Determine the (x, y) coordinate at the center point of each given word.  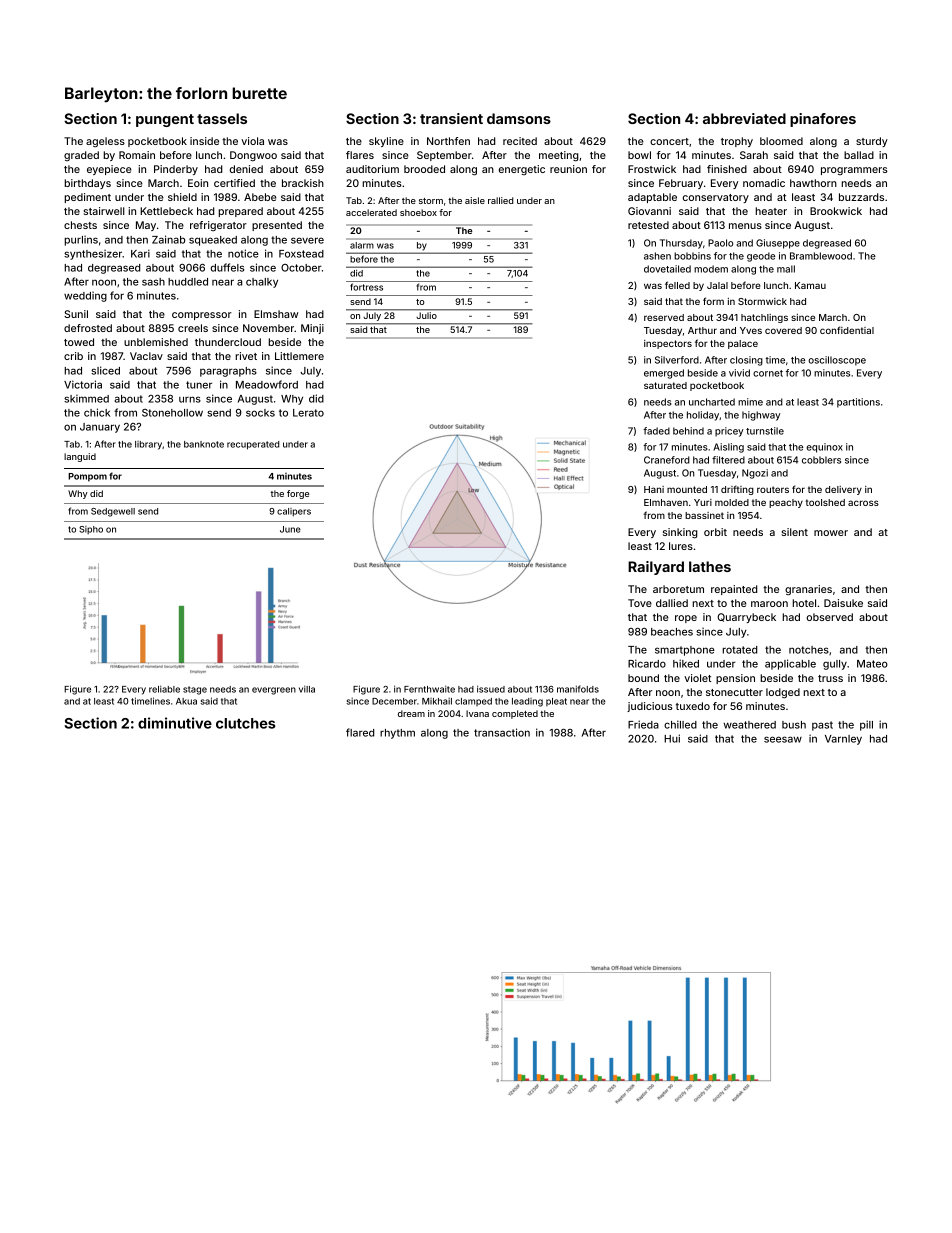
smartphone (685, 651)
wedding (85, 296)
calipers (294, 512)
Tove (640, 603)
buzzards (861, 197)
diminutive (175, 723)
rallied (500, 200)
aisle (475, 200)
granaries (808, 590)
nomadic (764, 183)
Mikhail (437, 701)
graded (81, 156)
